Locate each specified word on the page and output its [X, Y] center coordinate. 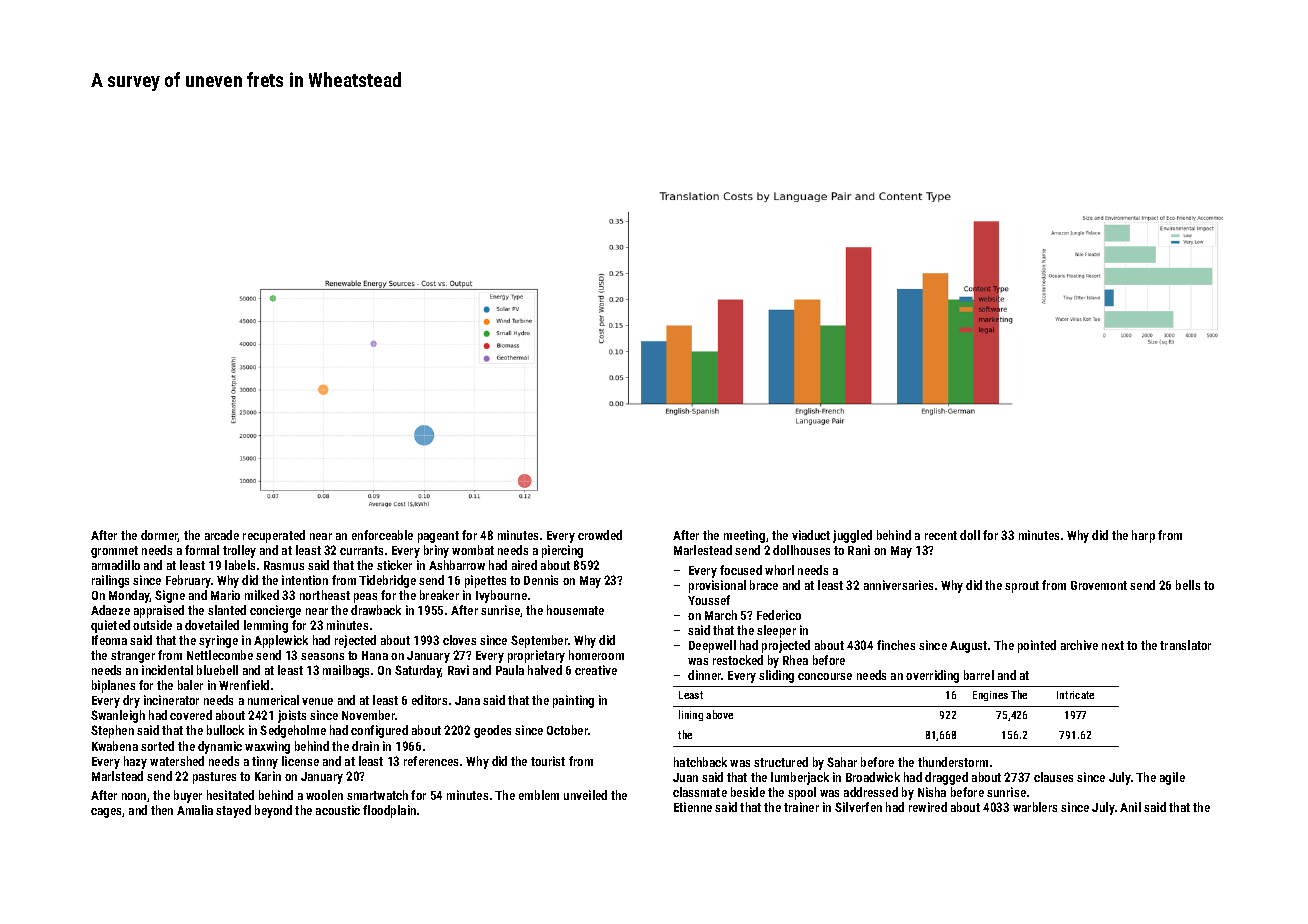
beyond [273, 811]
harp [1143, 536]
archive [1079, 645]
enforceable [382, 535]
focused [741, 570]
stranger [133, 657]
